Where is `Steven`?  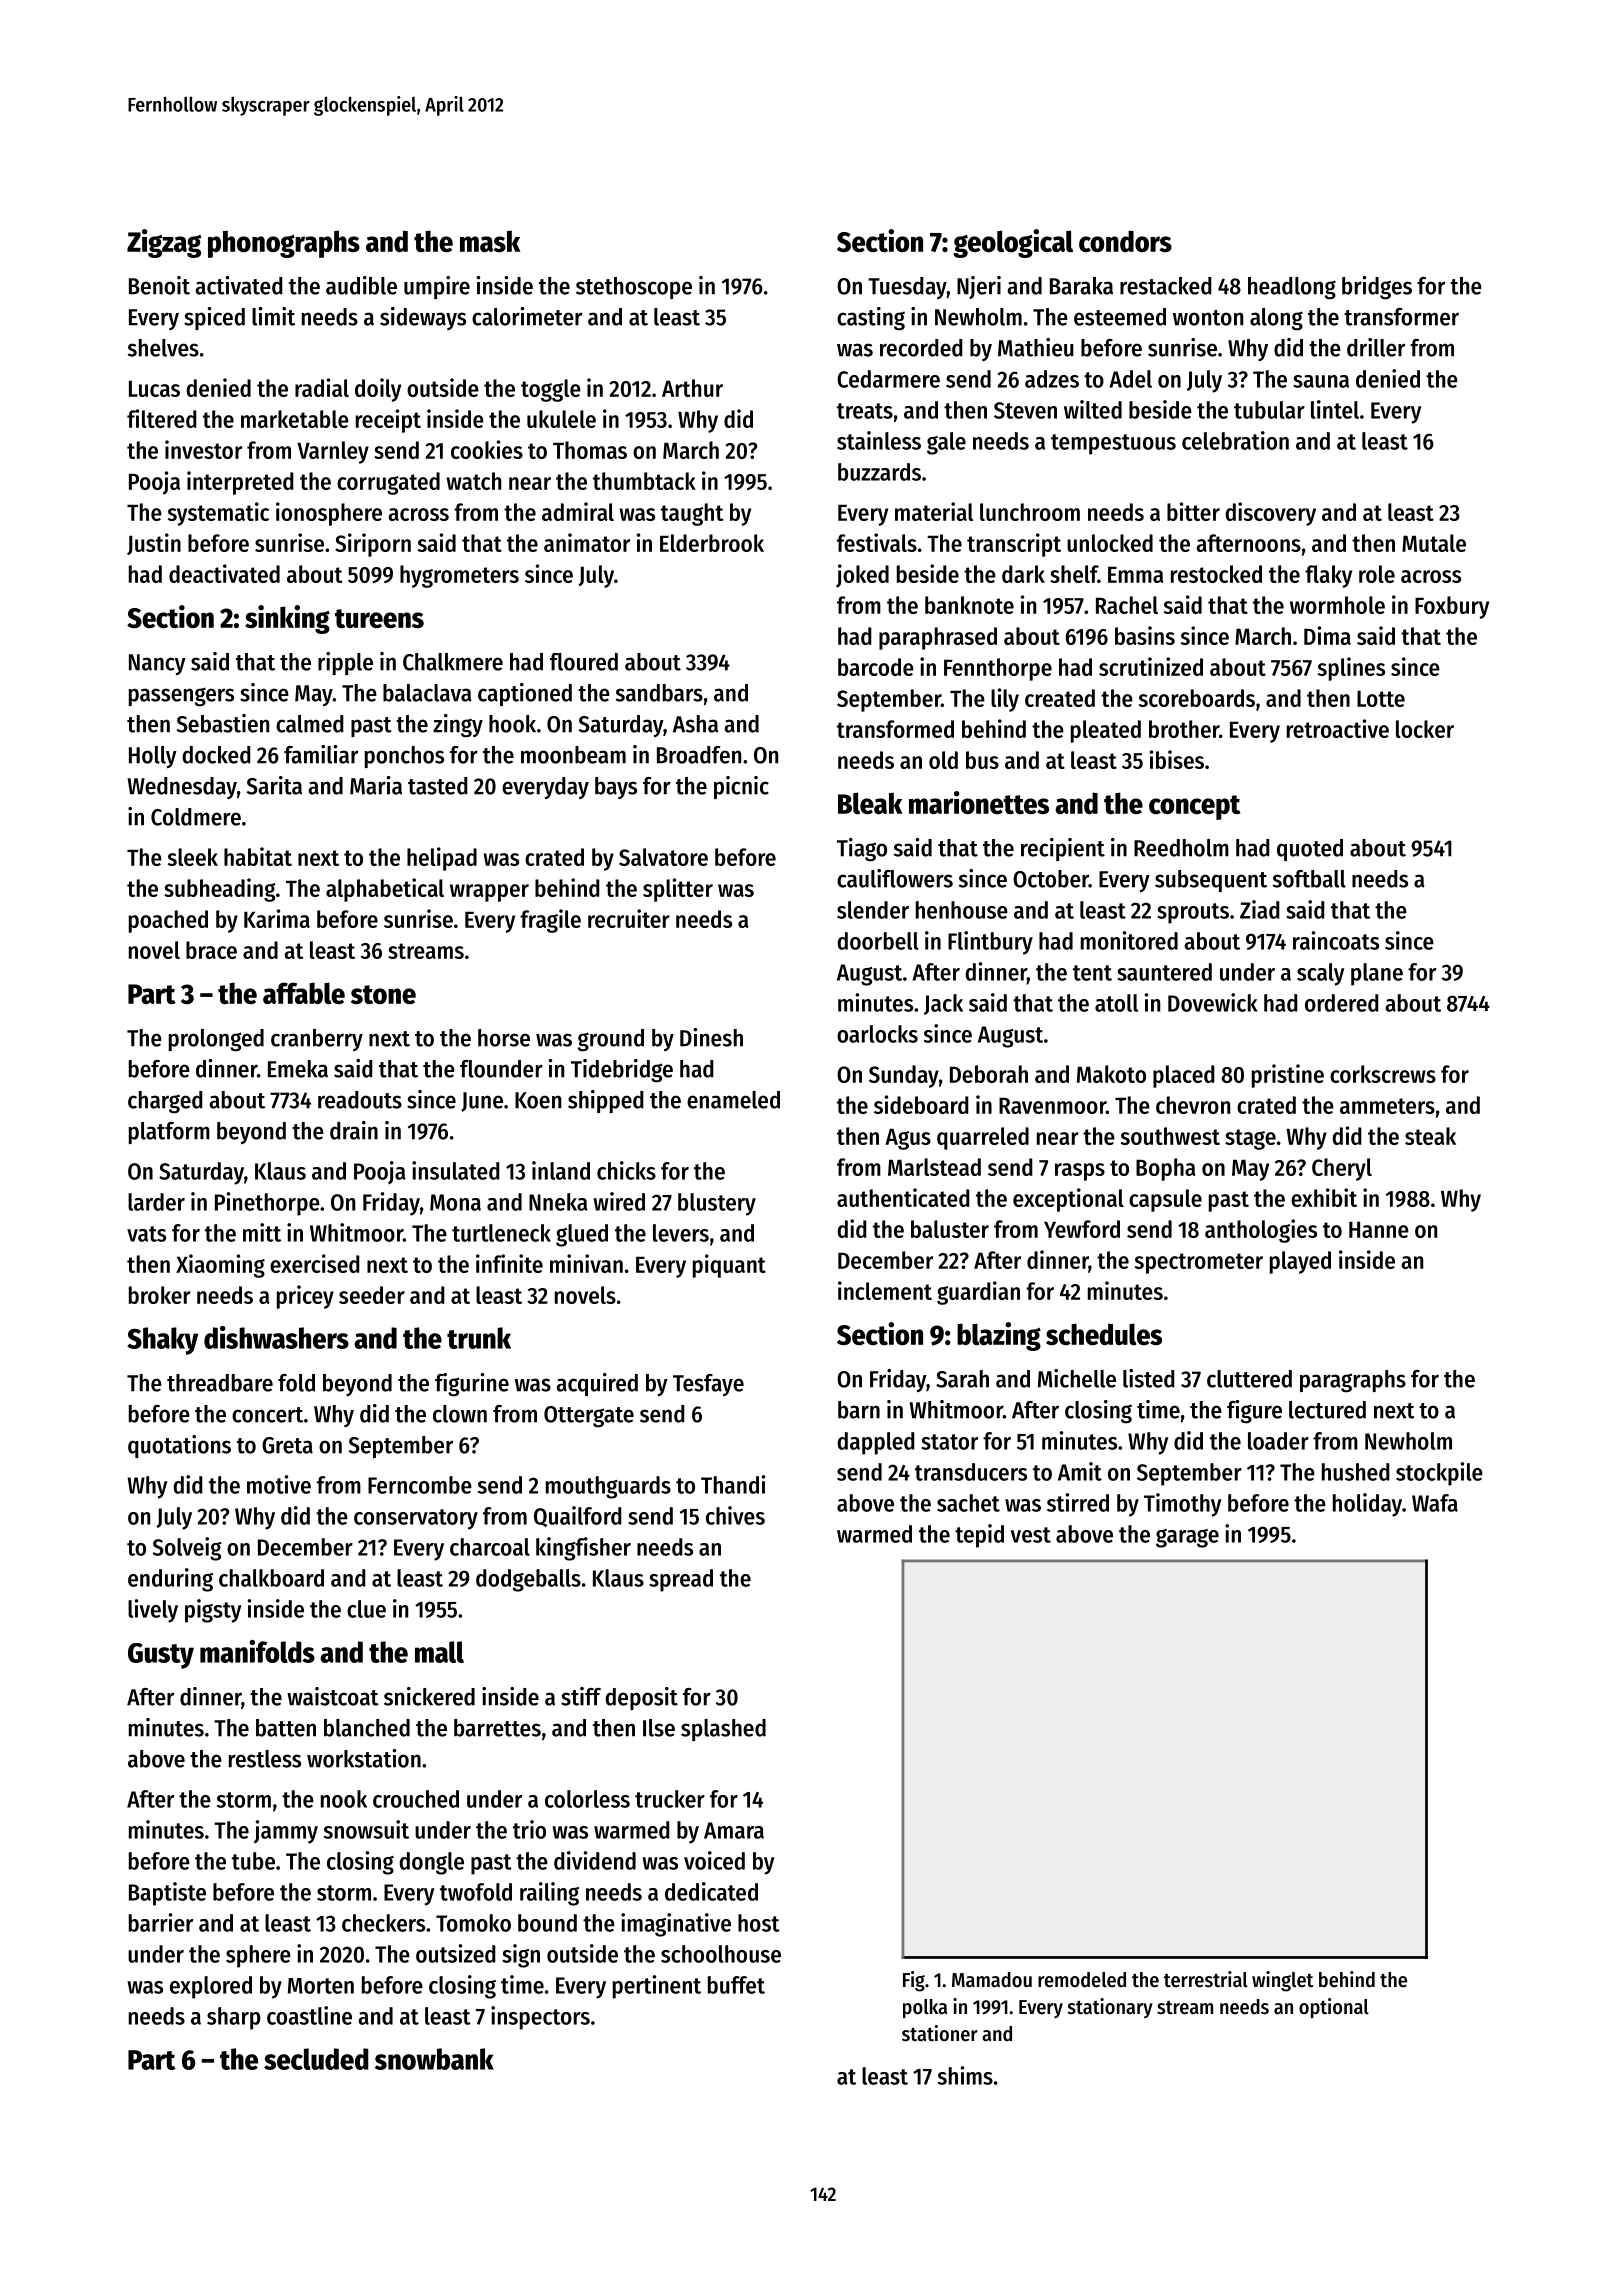
Steven is located at coordinates (1025, 410).
